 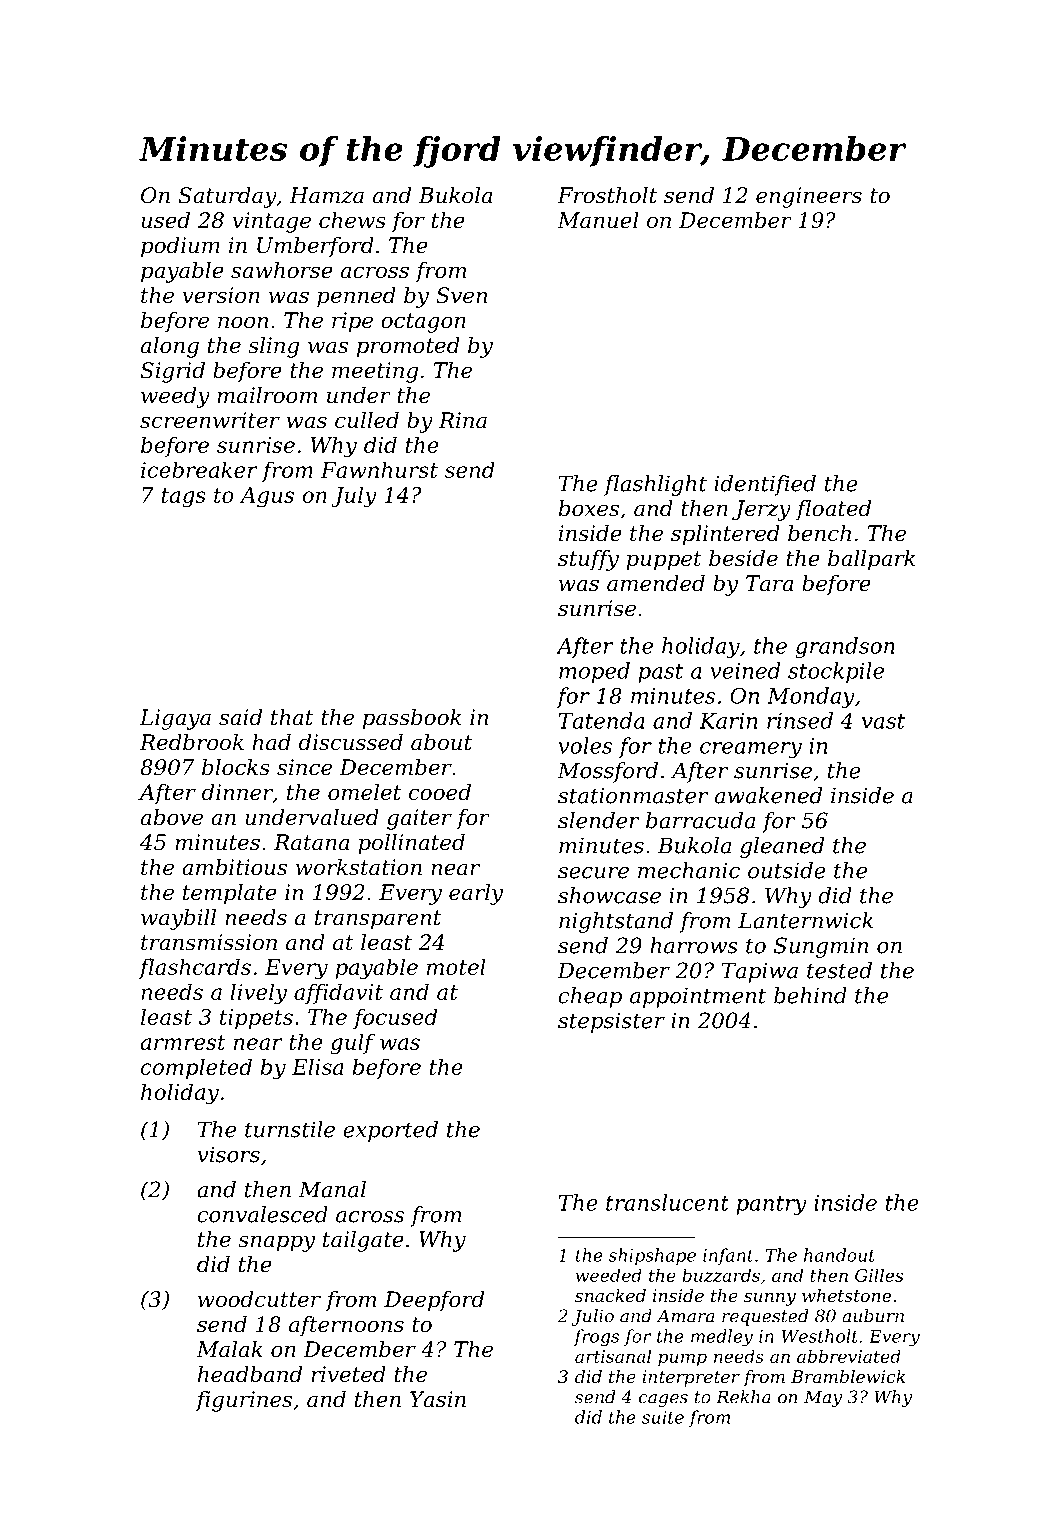 I want to click on Yasin, so click(x=438, y=1399).
